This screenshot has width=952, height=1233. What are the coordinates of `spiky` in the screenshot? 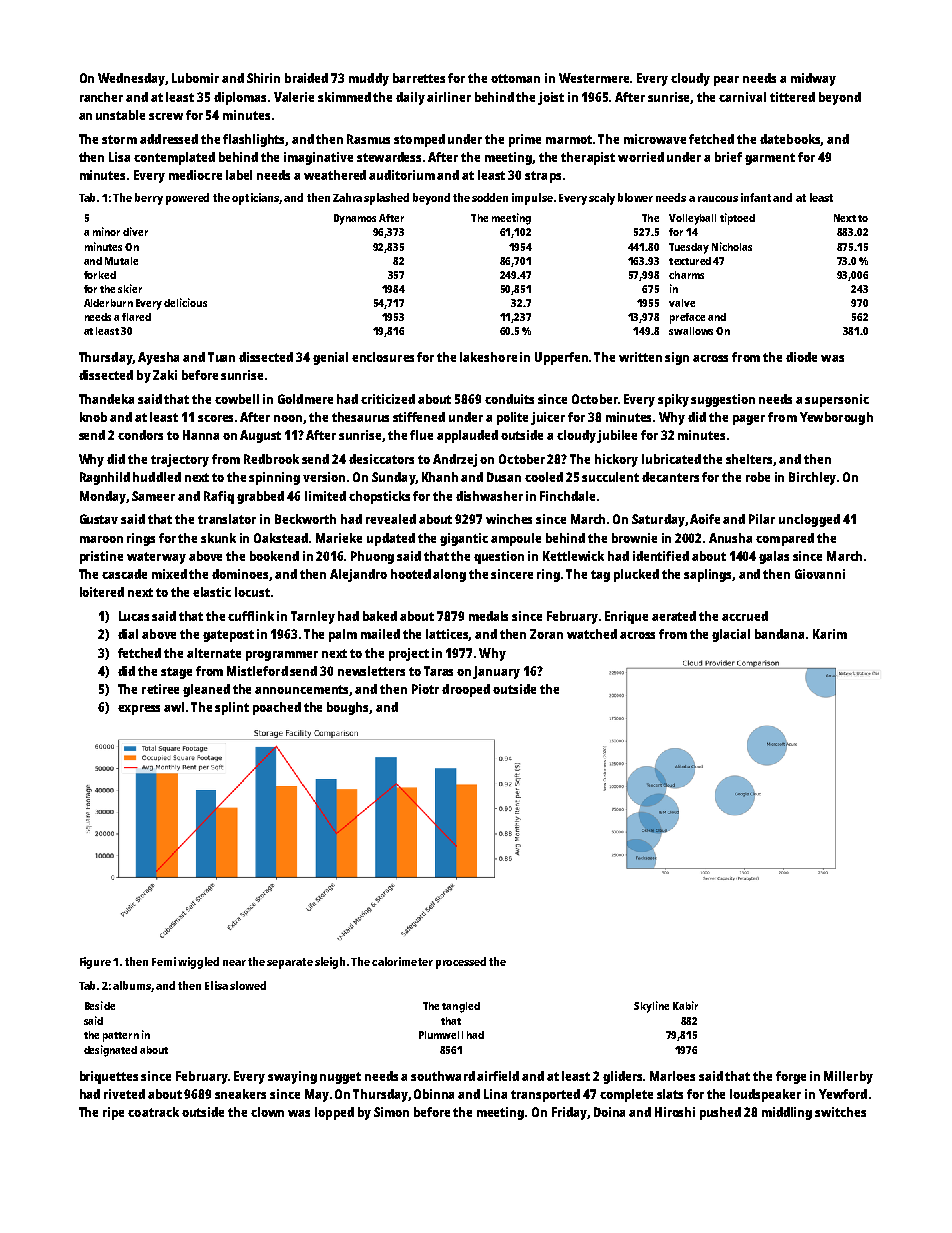 It's located at (673, 400).
